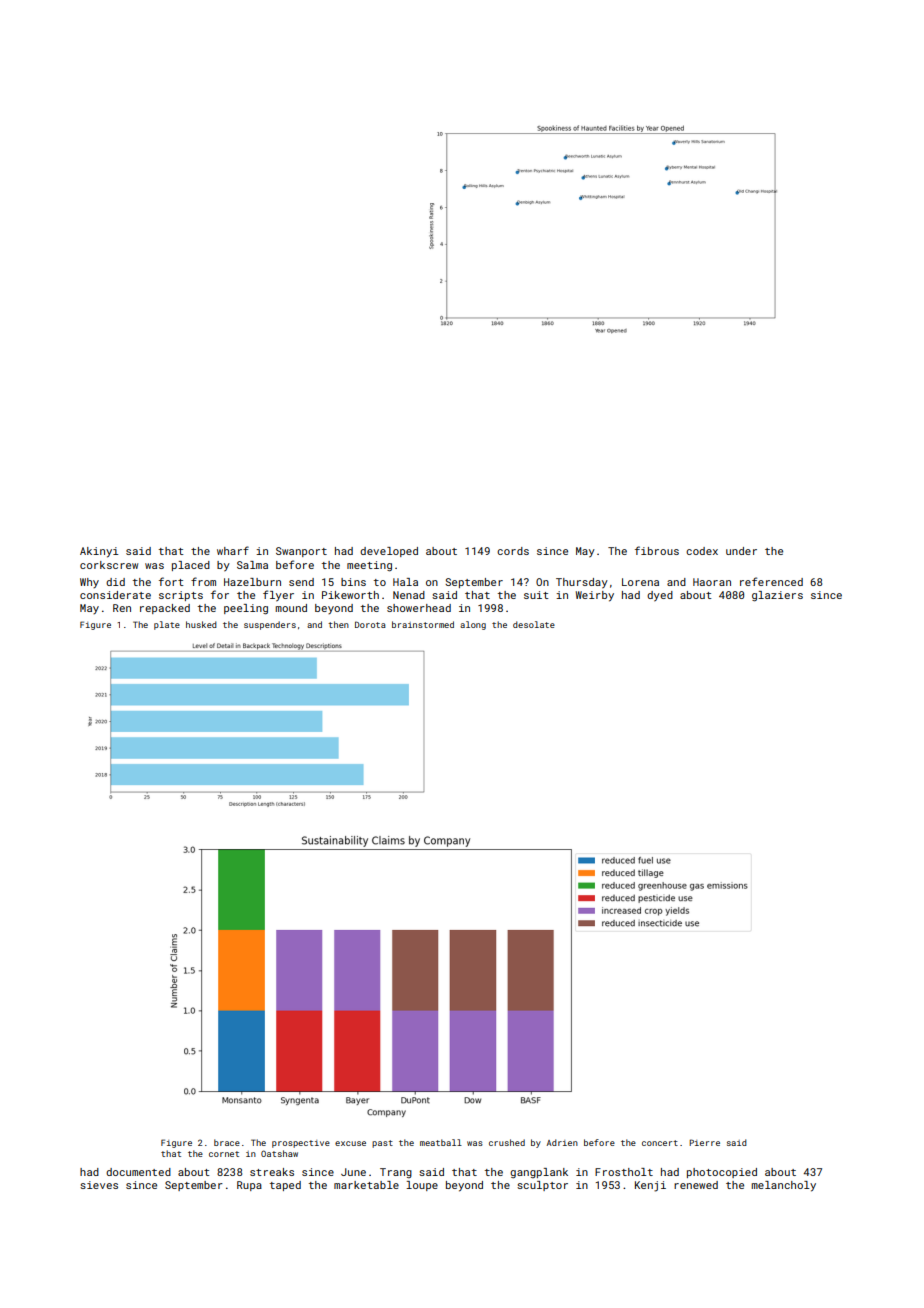  Describe the element at coordinates (350, 1143) in the screenshot. I see `excuse` at that location.
